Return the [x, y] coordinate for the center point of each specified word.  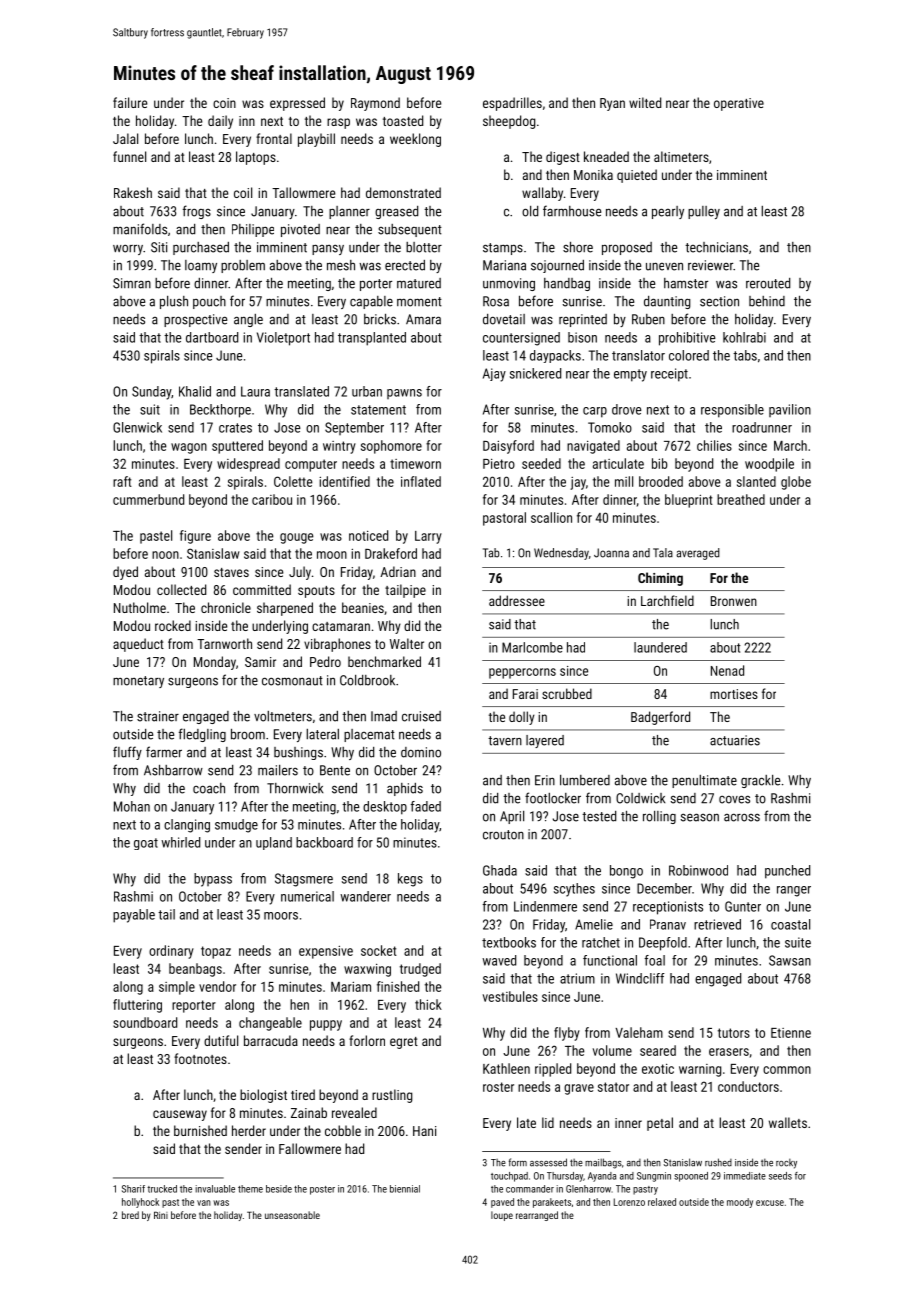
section [719, 301]
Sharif [133, 1189]
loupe [502, 1216]
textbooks [509, 942]
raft [122, 481]
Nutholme [140, 607]
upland [274, 843]
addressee [517, 600]
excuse [770, 1203]
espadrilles [512, 104]
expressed [297, 104]
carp [595, 412]
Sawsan [790, 960]
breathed [741, 499]
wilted [645, 102]
